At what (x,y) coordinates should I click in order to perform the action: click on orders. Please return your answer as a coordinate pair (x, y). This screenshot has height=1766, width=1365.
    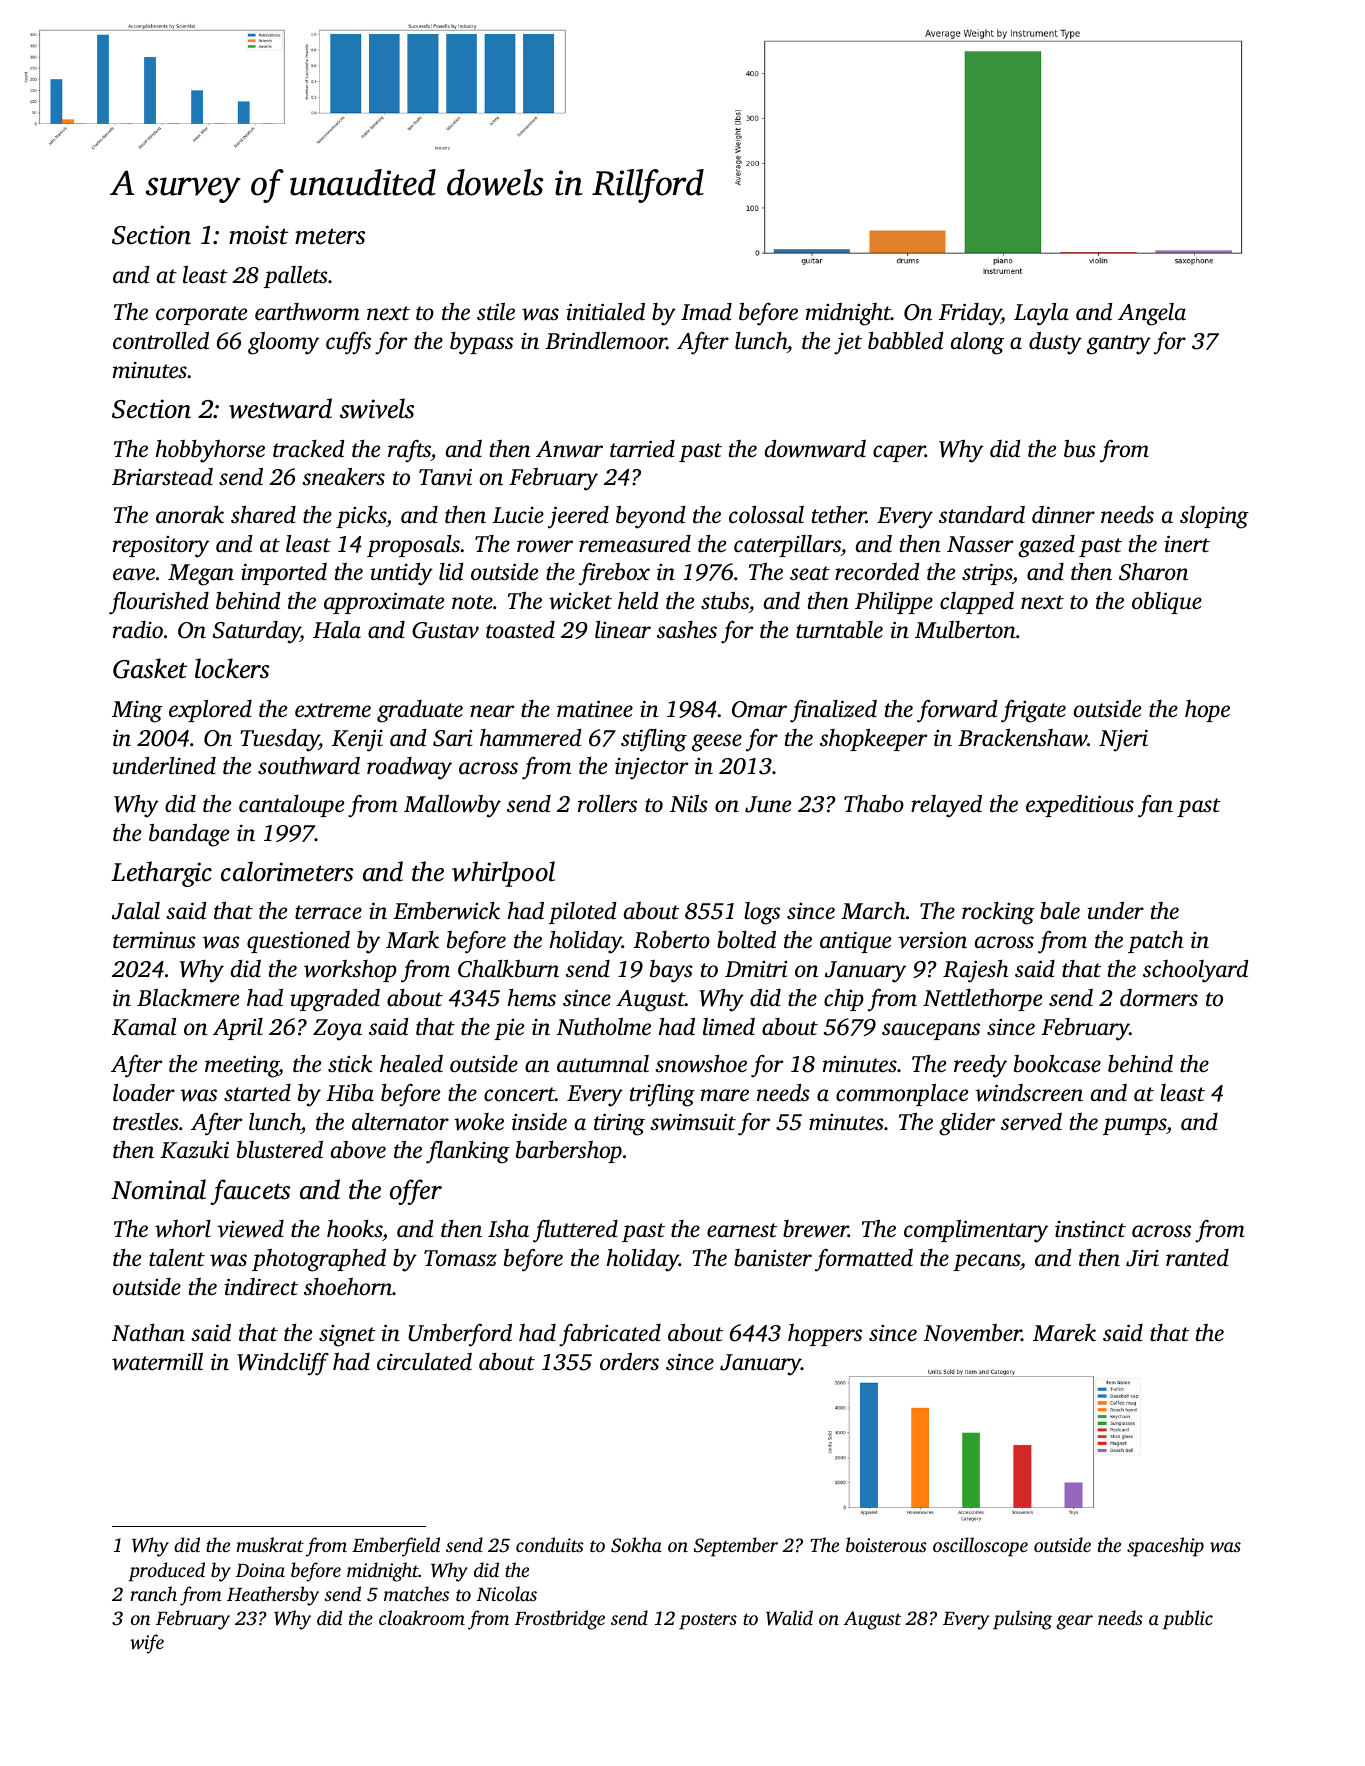
    Looking at the image, I should click on (629, 1362).
